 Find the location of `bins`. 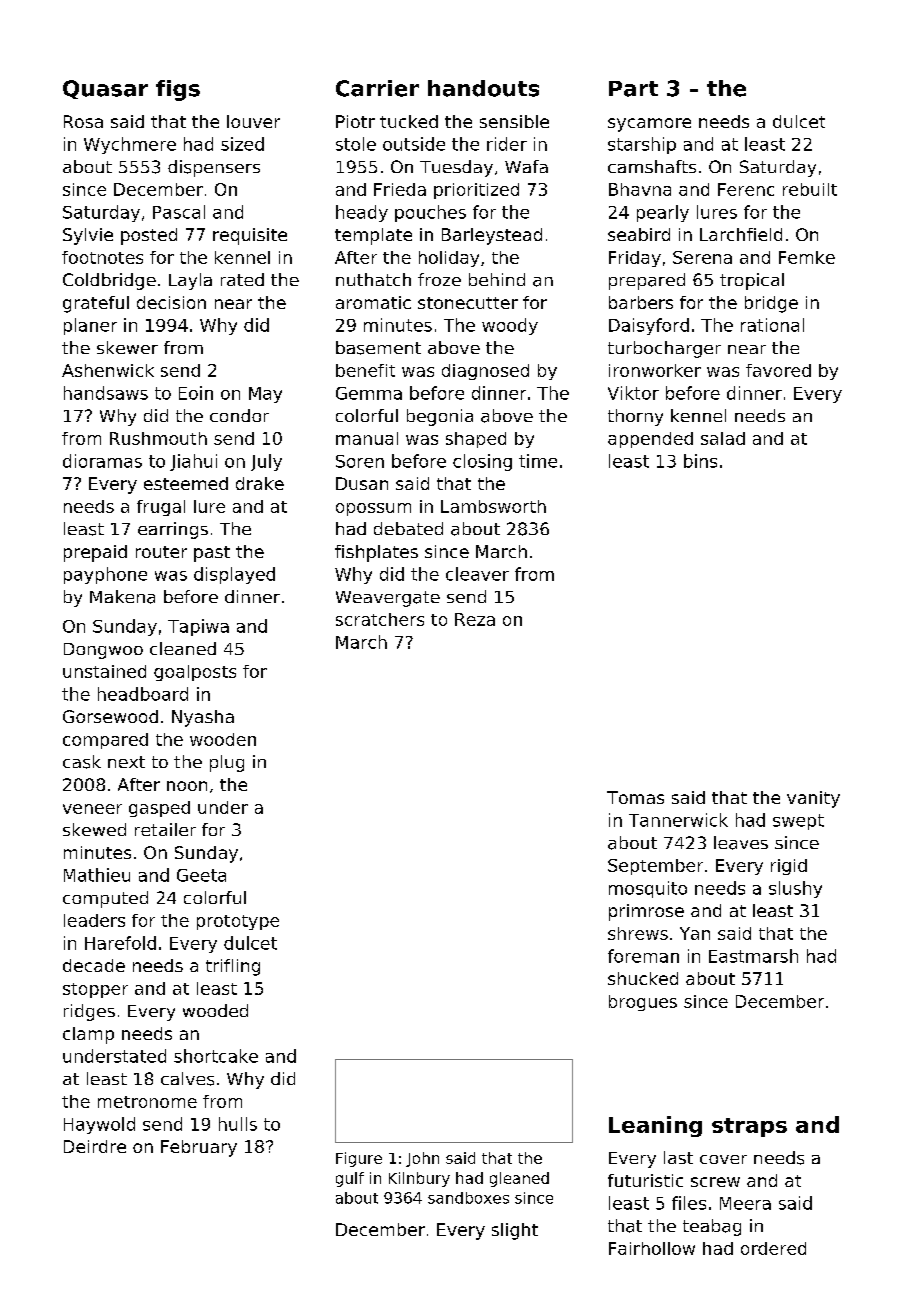

bins is located at coordinates (700, 461).
